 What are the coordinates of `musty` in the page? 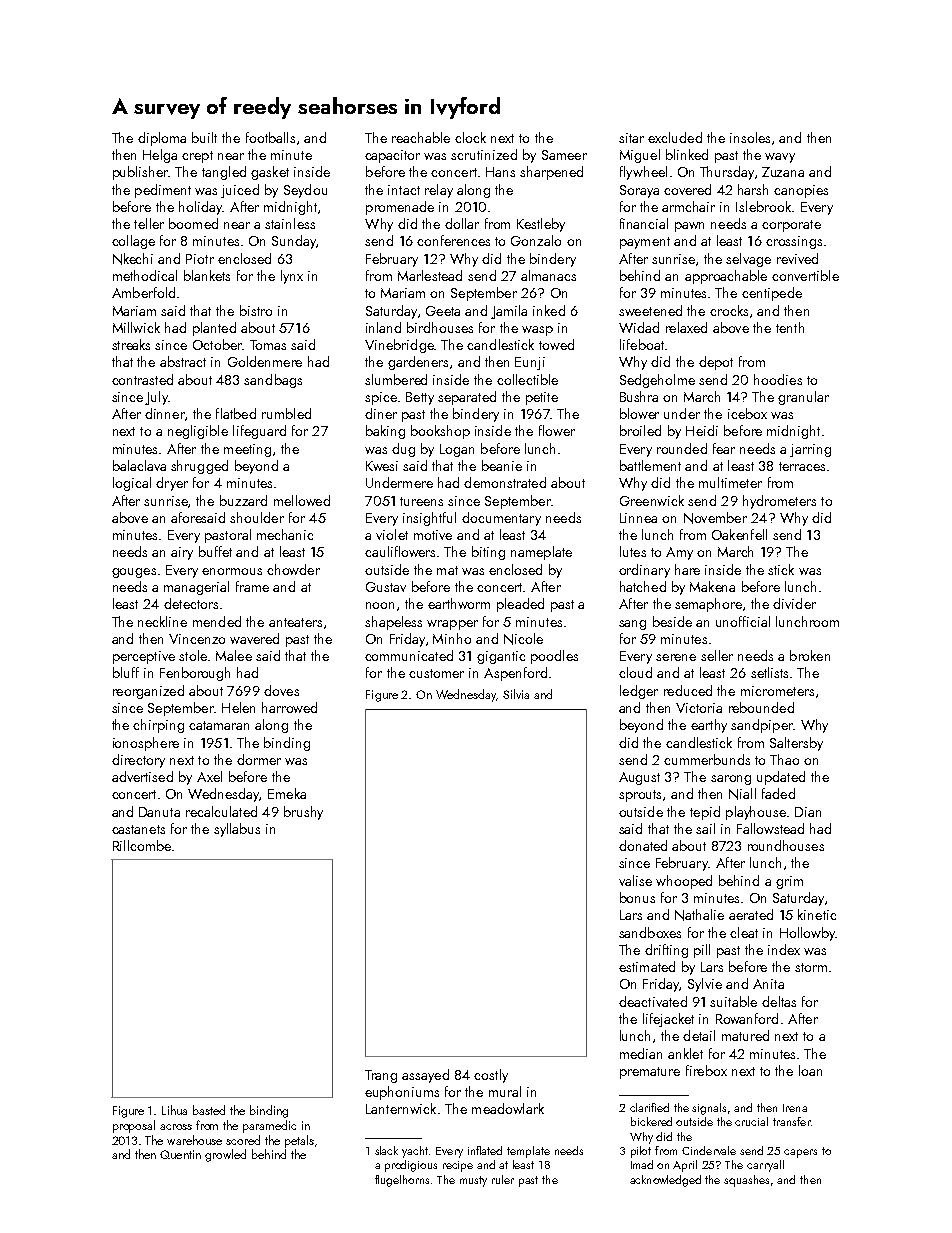 It's located at (473, 1181).
